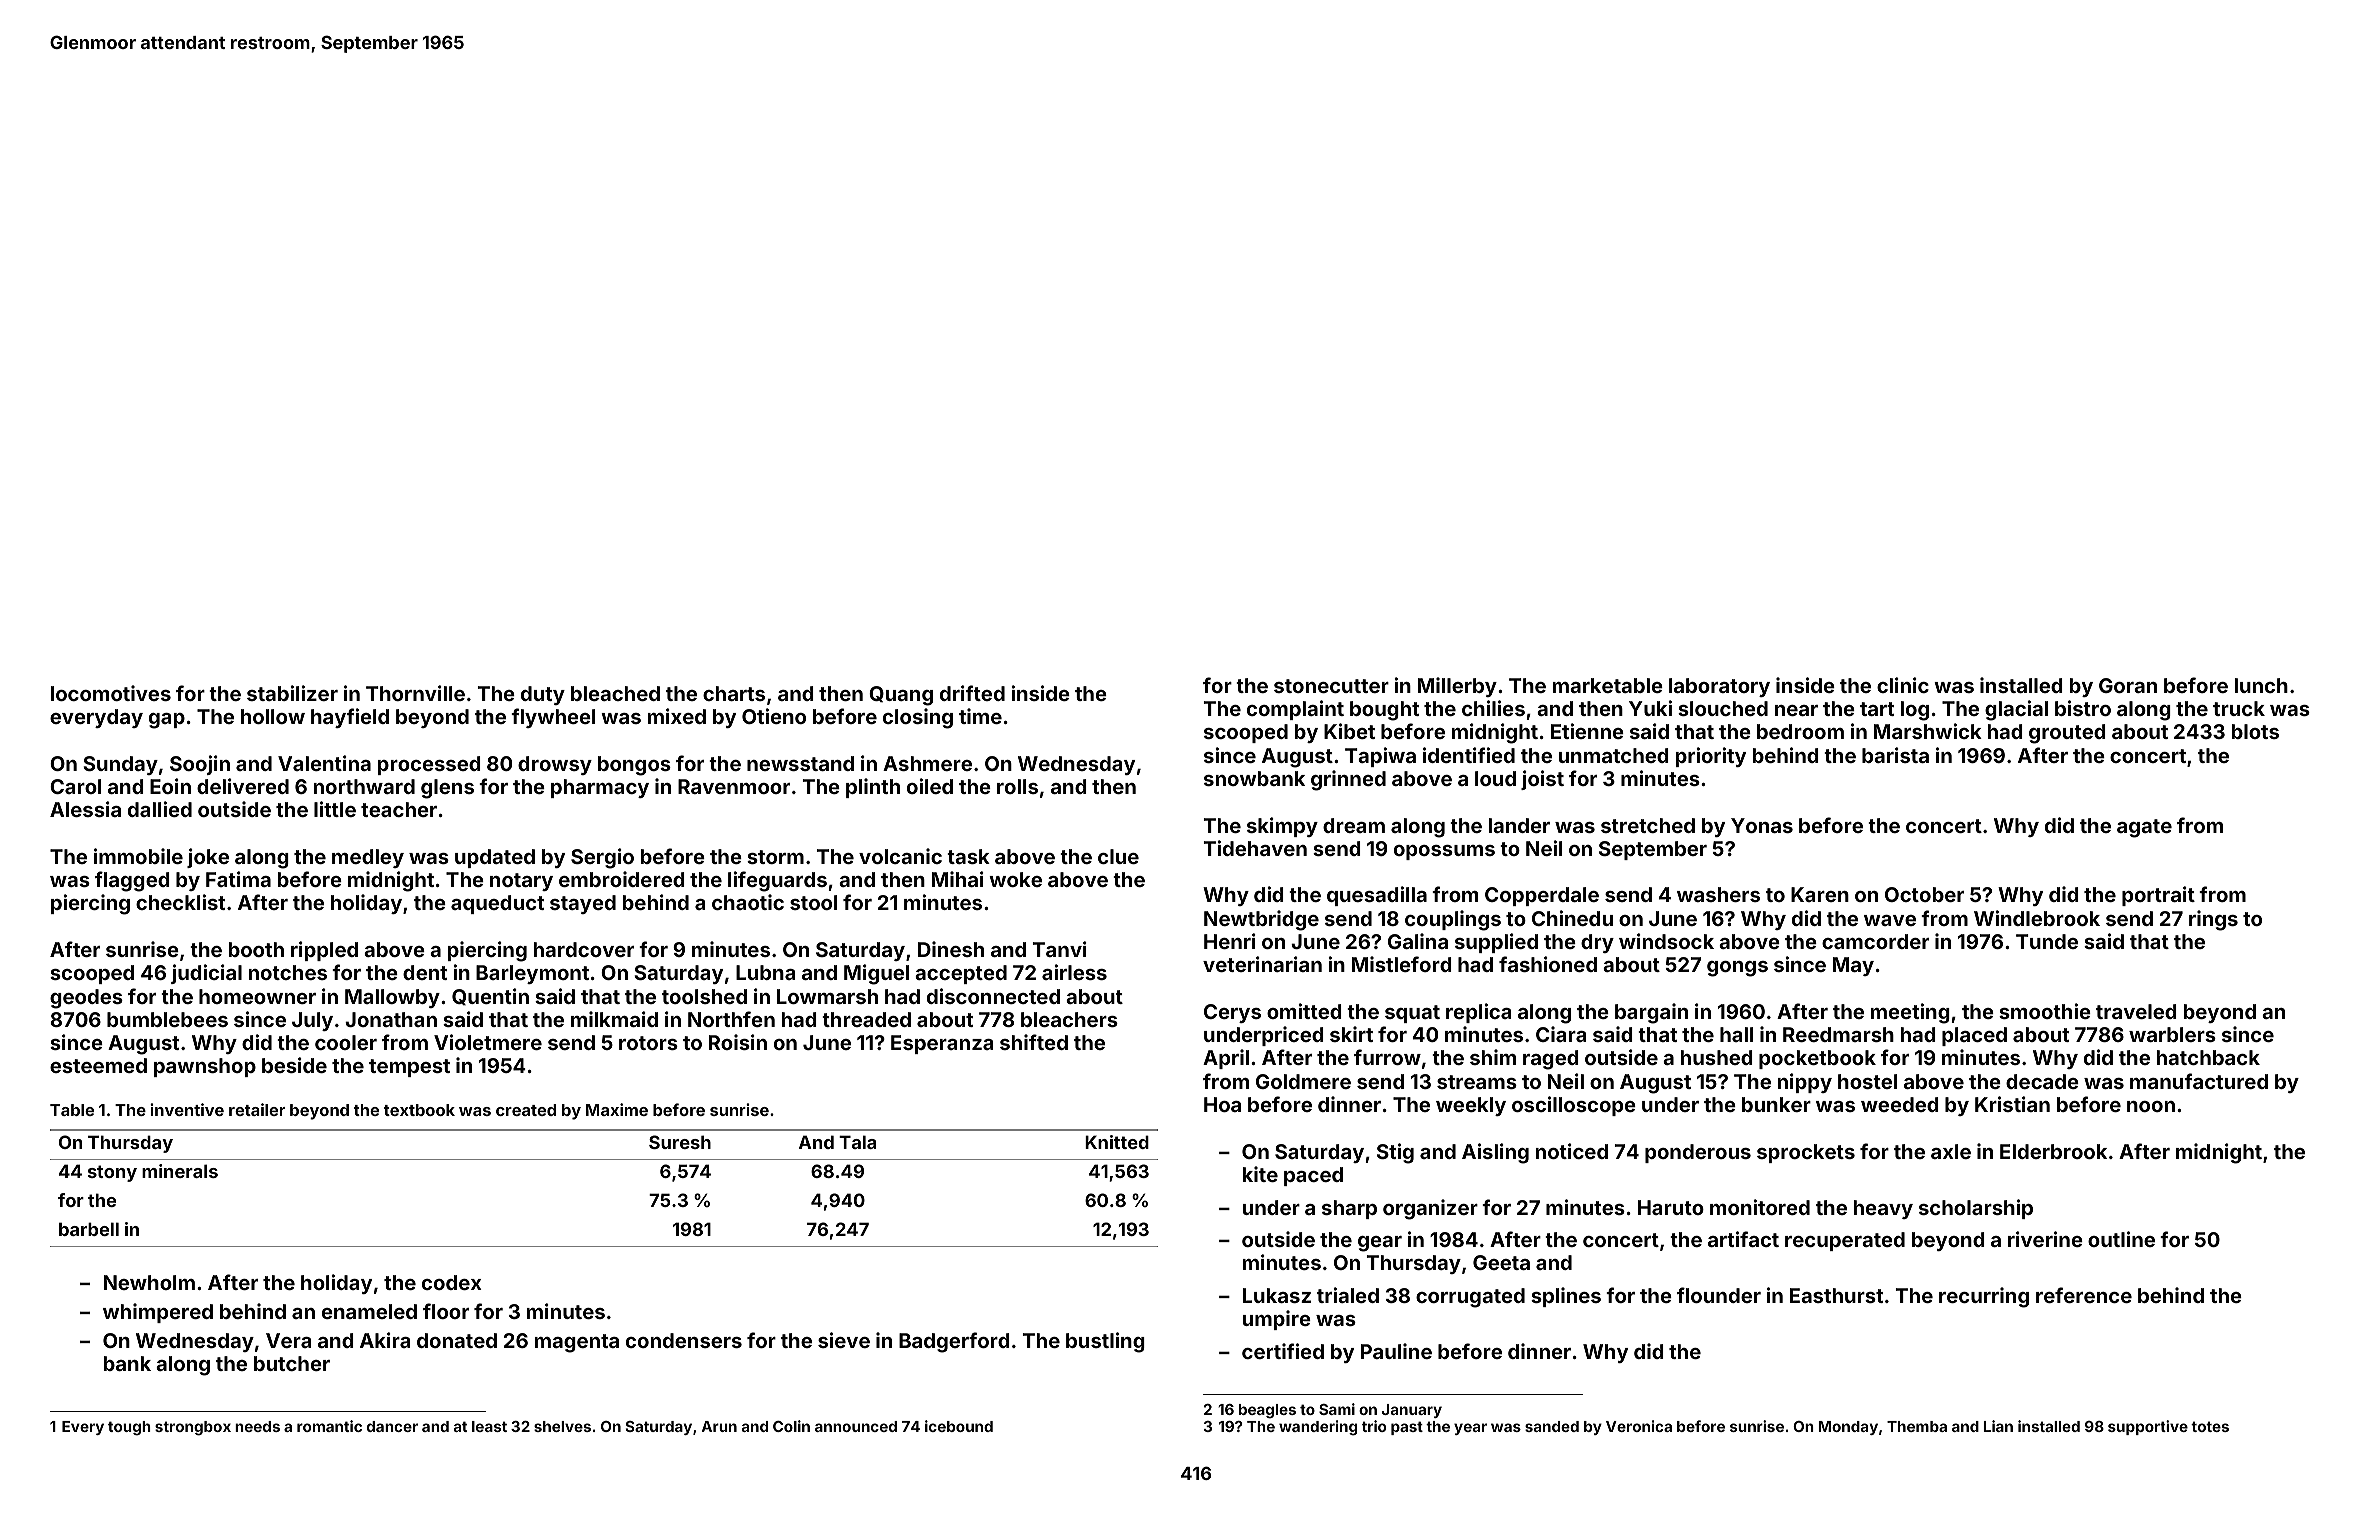  What do you see at coordinates (292, 1363) in the image?
I see `butcher` at bounding box center [292, 1363].
